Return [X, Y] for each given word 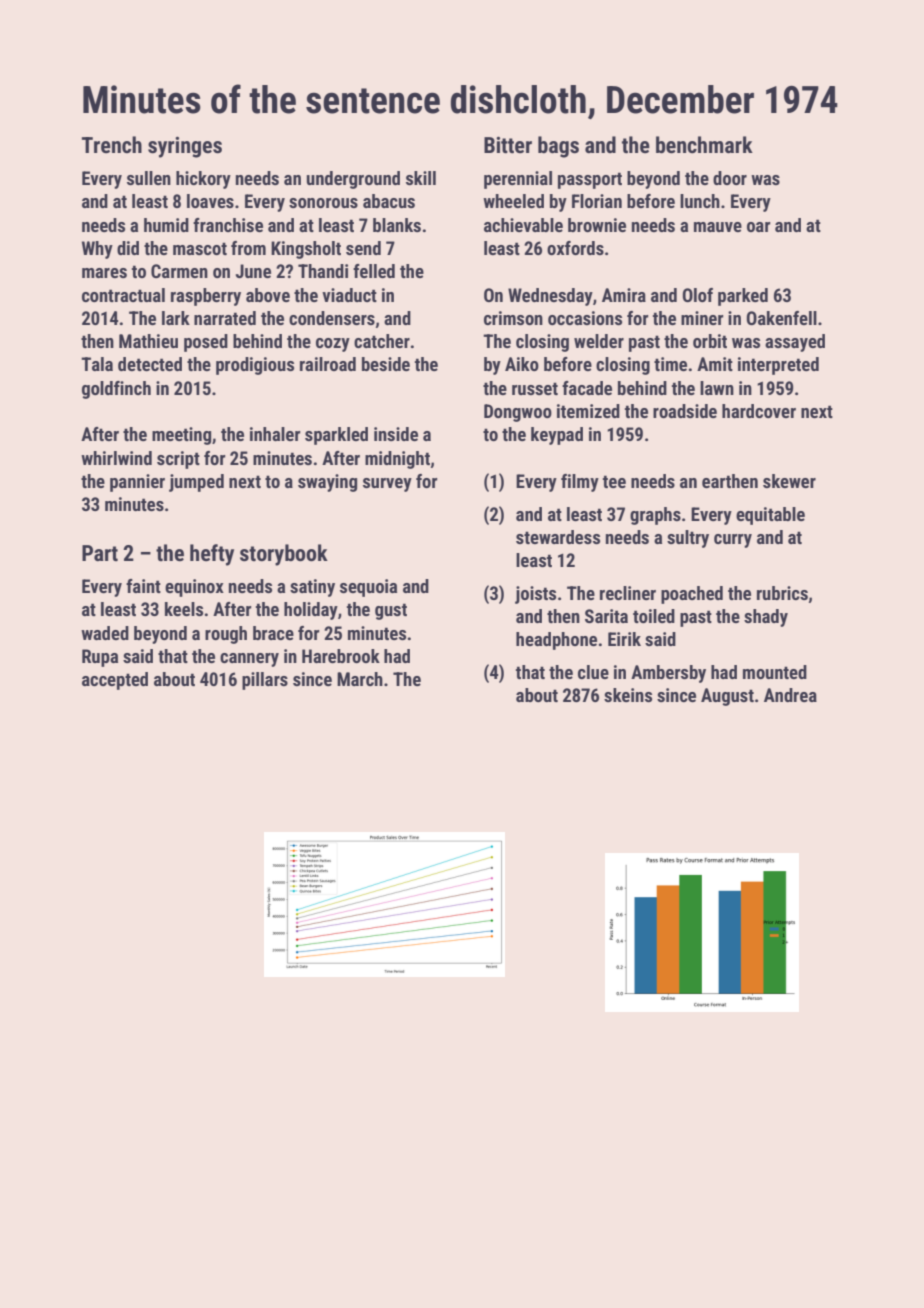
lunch [700, 201]
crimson [513, 318]
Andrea [790, 695]
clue [593, 672]
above [268, 295]
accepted [115, 681]
